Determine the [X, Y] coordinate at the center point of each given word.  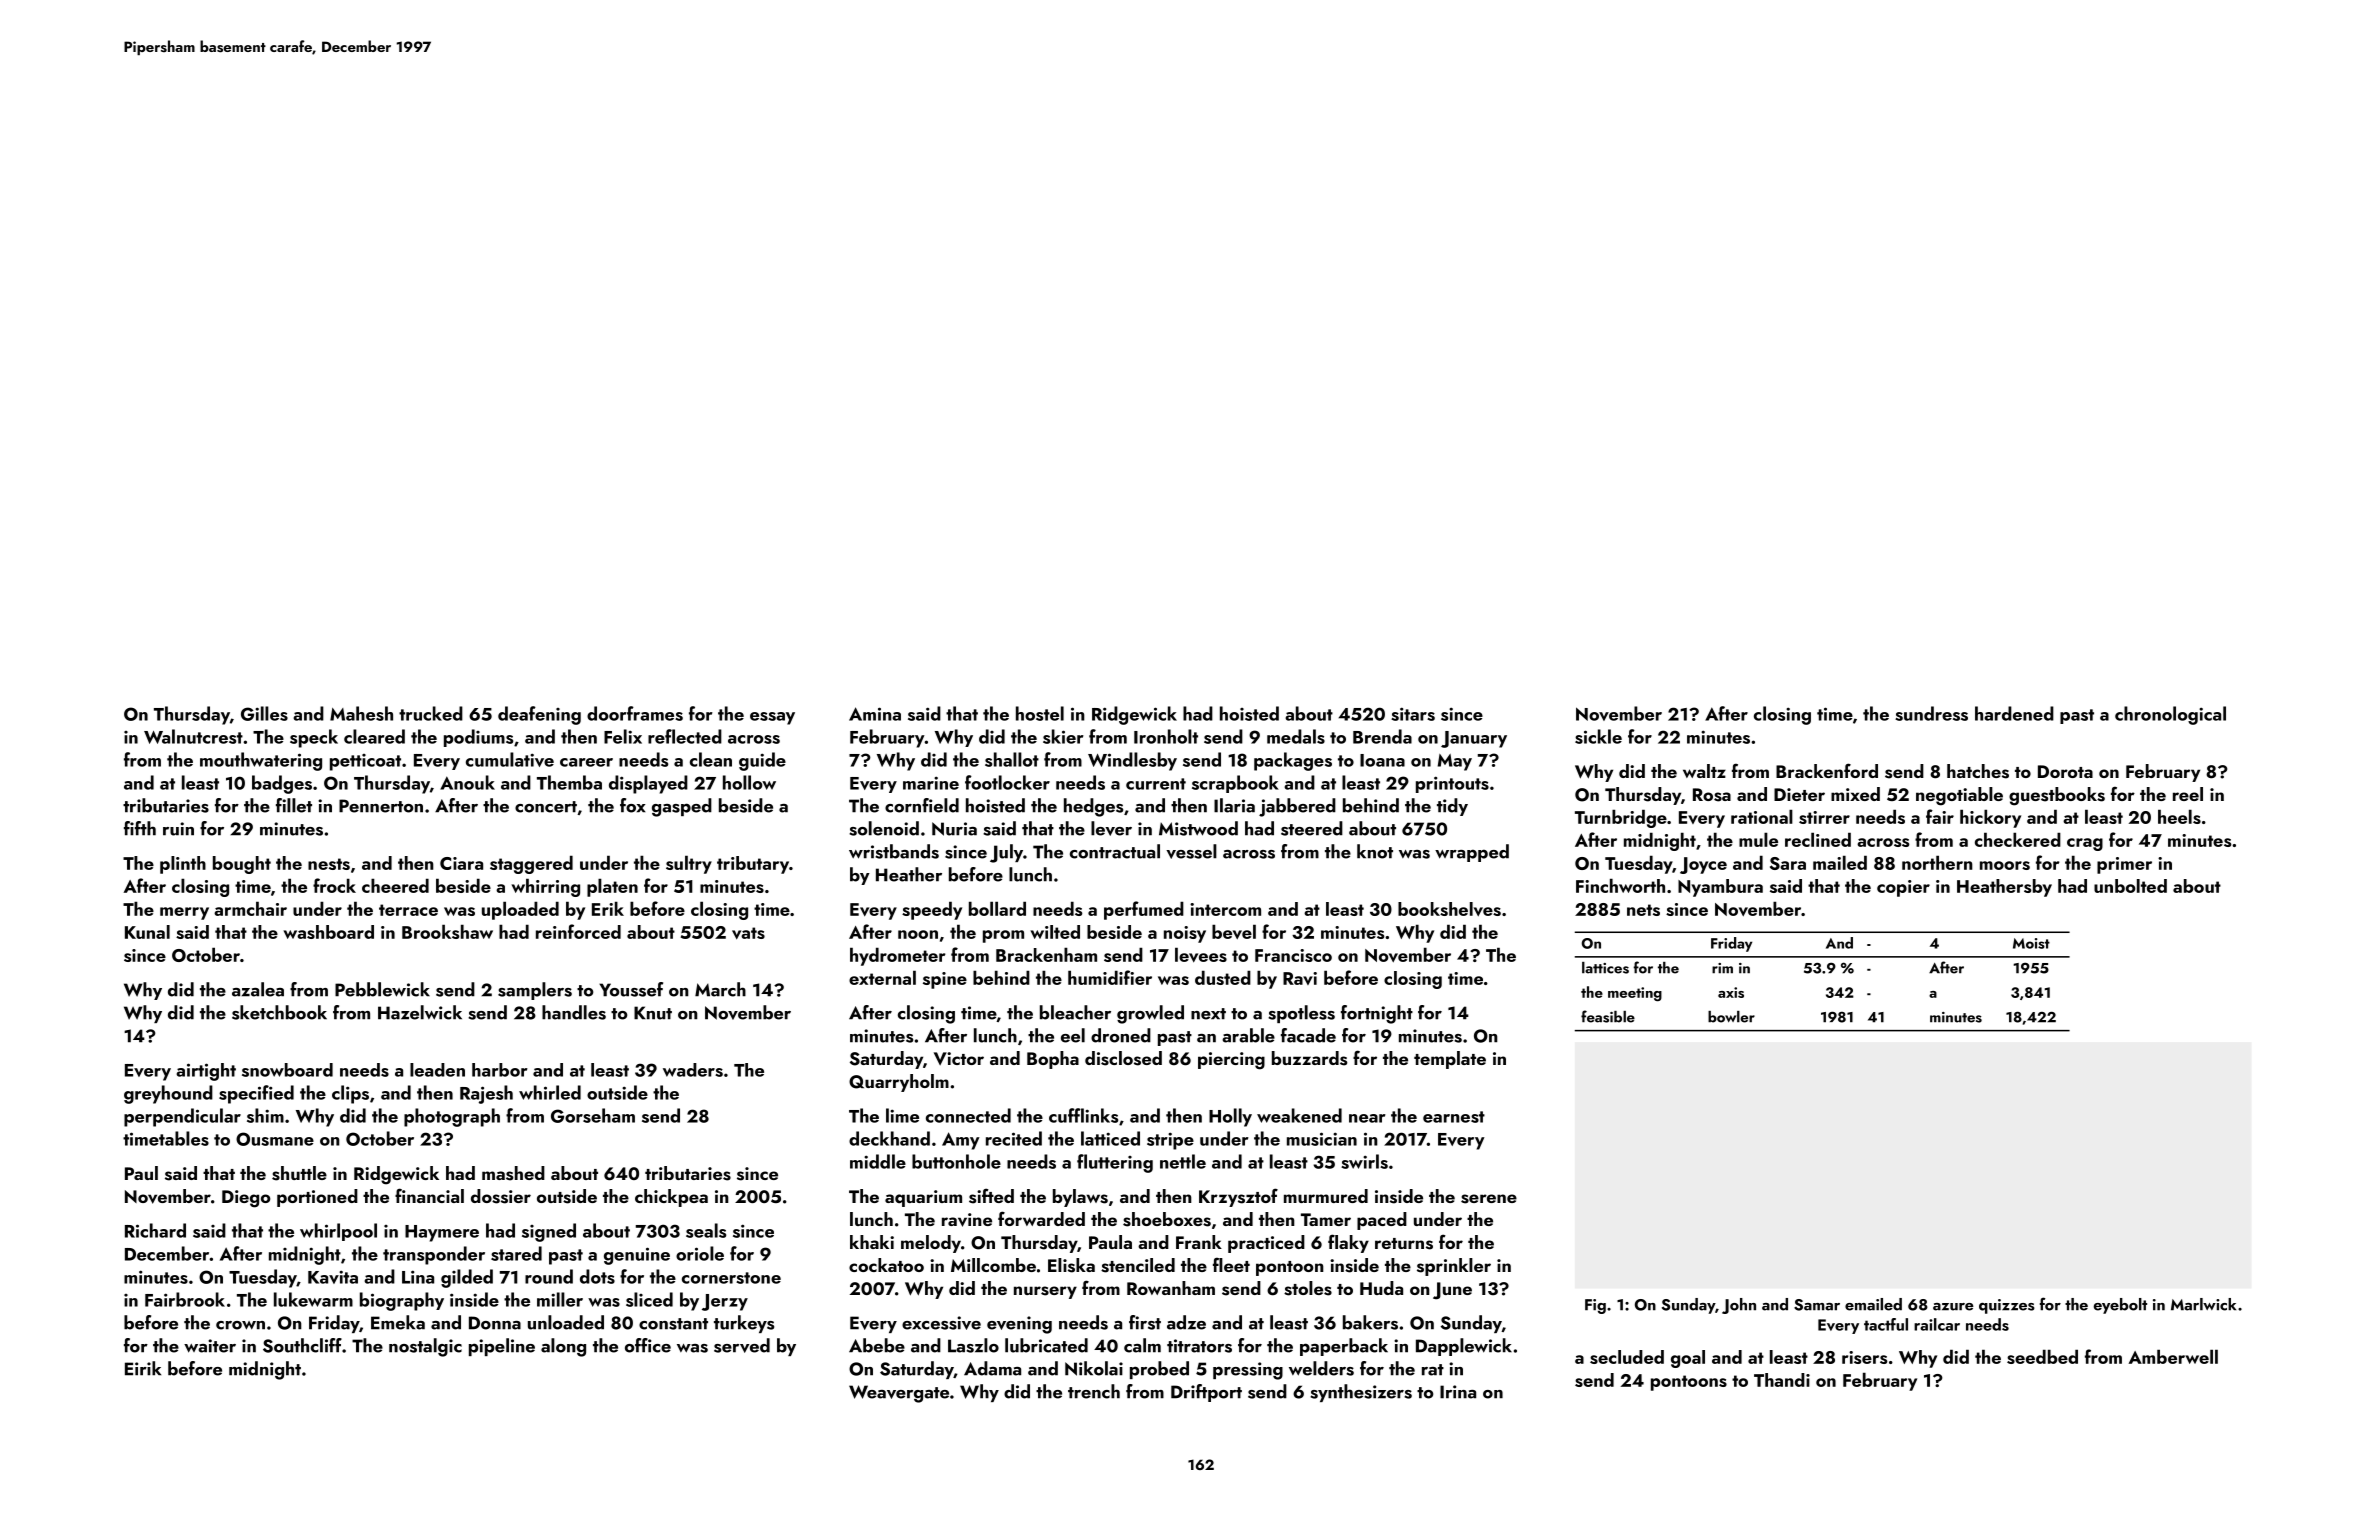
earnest [1454, 1117]
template [1450, 1060]
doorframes [635, 713]
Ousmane [275, 1139]
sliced [649, 1299]
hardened [2014, 713]
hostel [1040, 713]
